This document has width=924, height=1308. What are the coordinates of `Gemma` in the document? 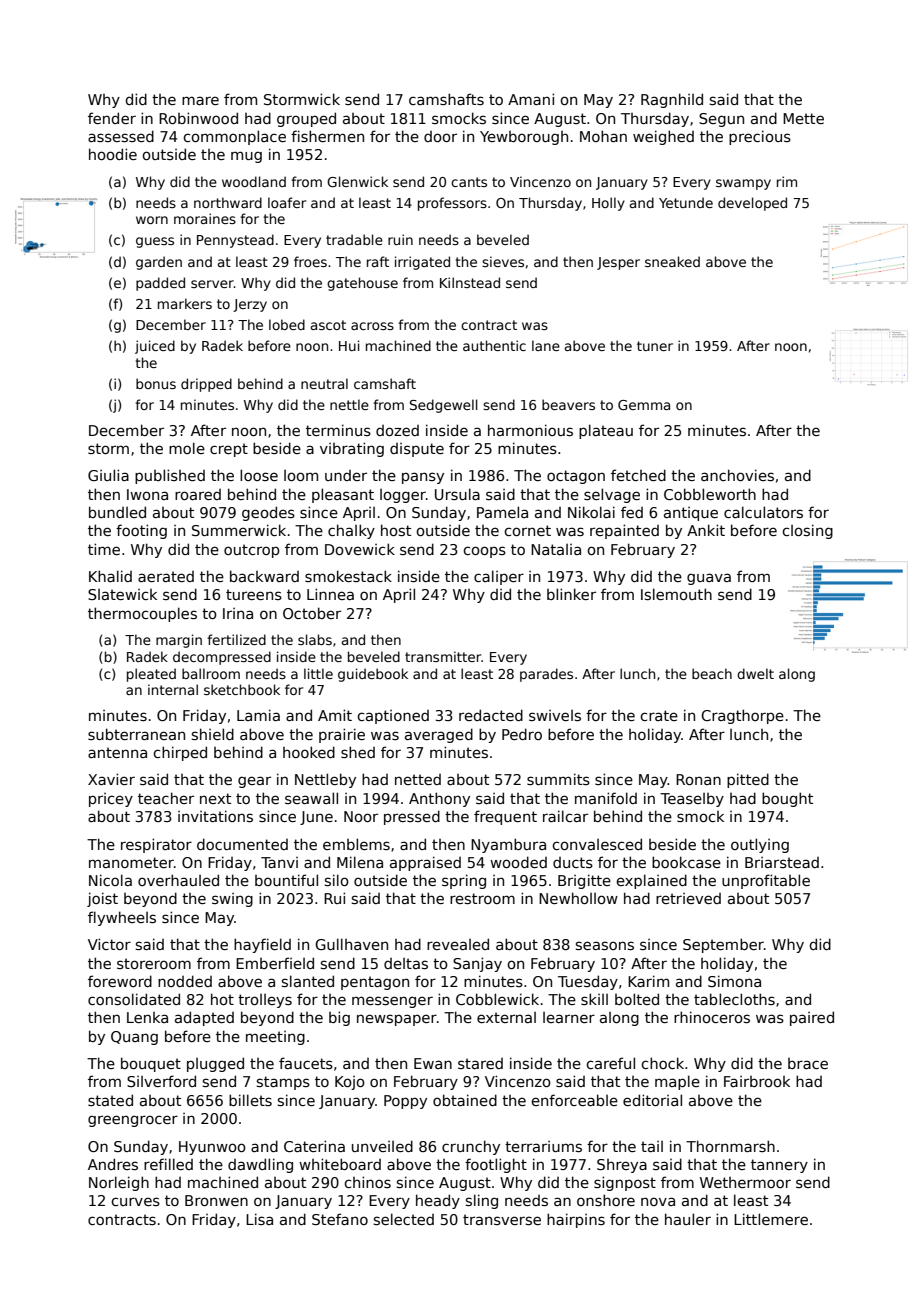 It's located at (644, 405).
